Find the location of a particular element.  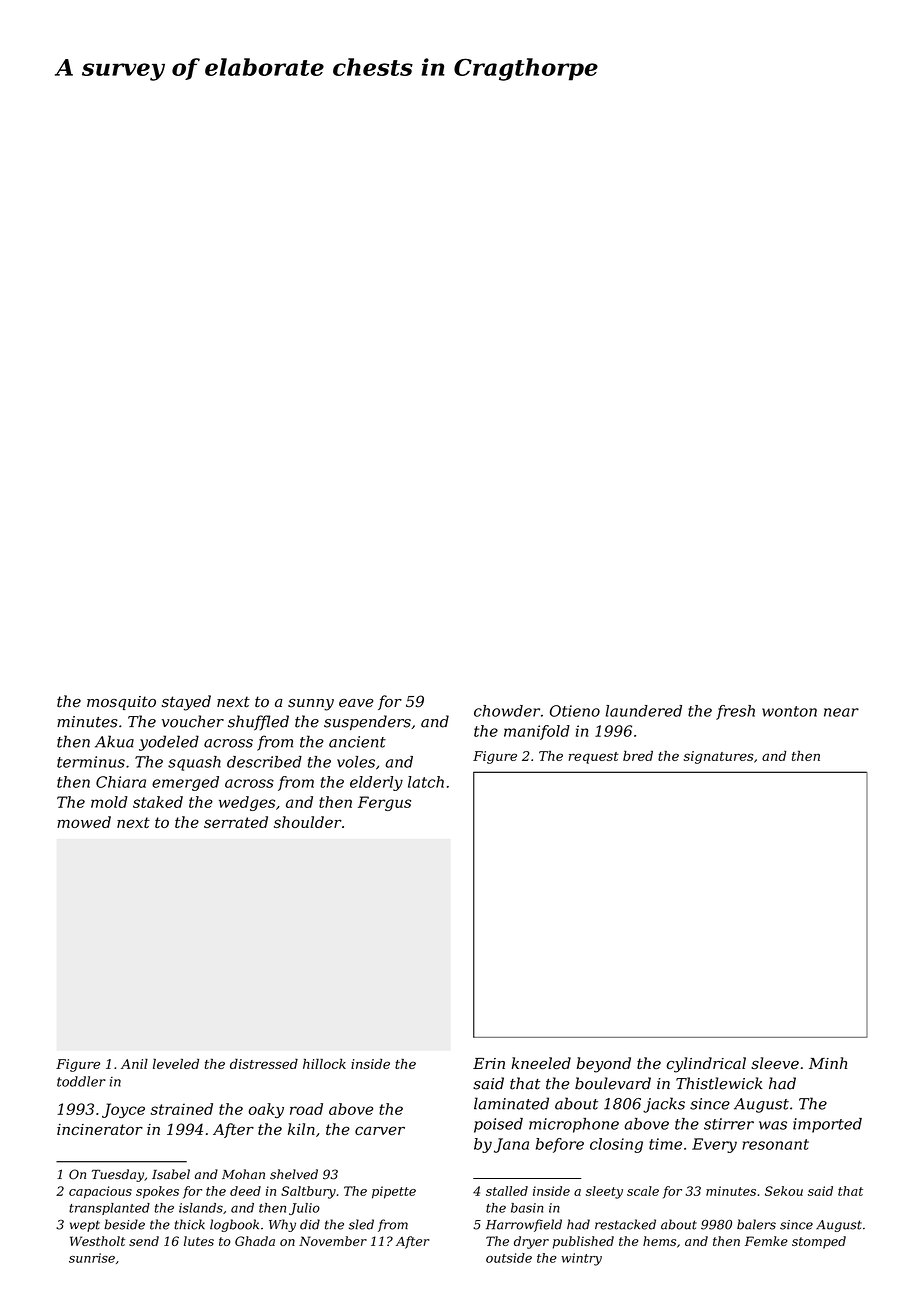

fresh is located at coordinates (735, 712).
